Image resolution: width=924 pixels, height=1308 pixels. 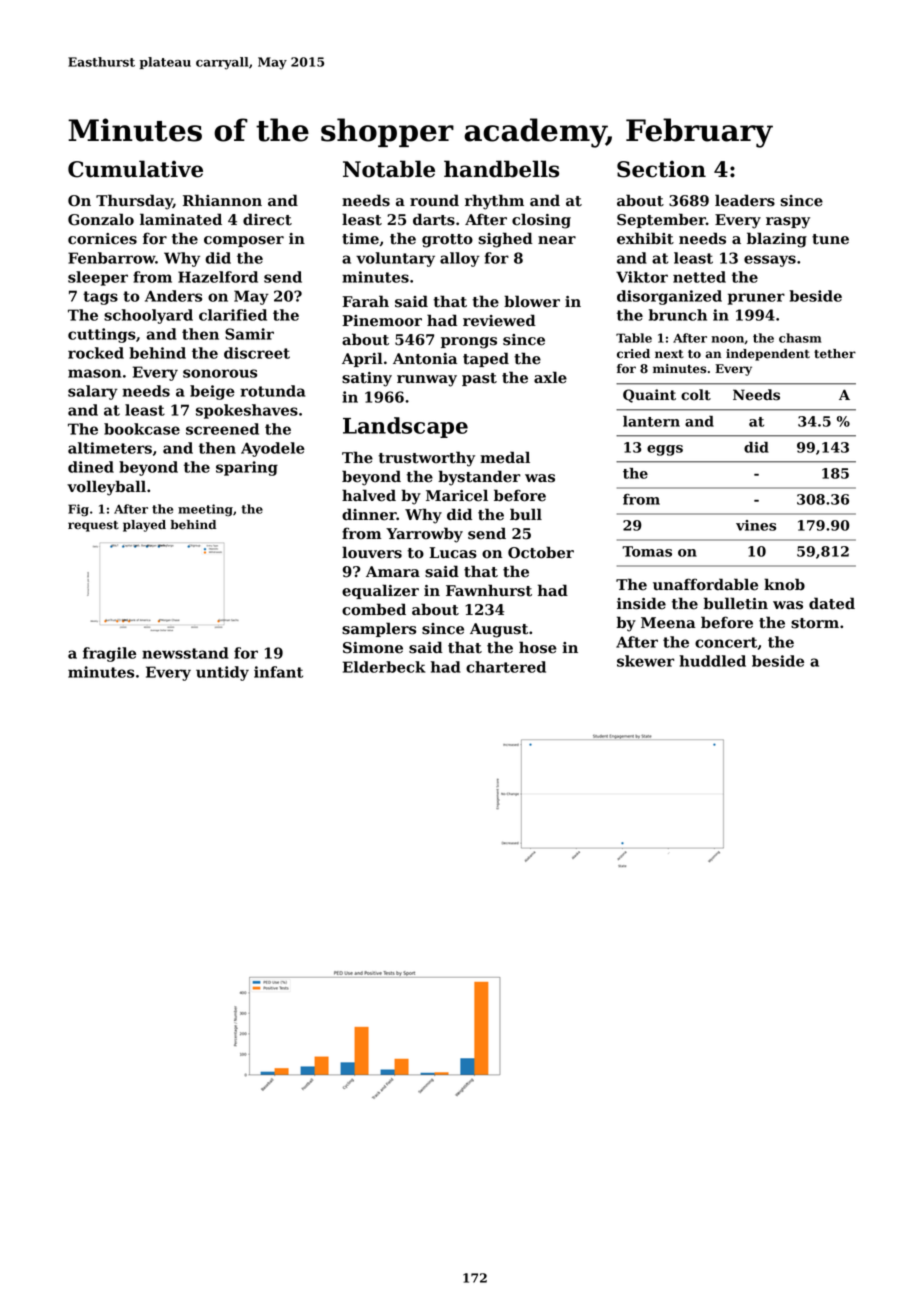 What do you see at coordinates (557, 240) in the screenshot?
I see `near` at bounding box center [557, 240].
